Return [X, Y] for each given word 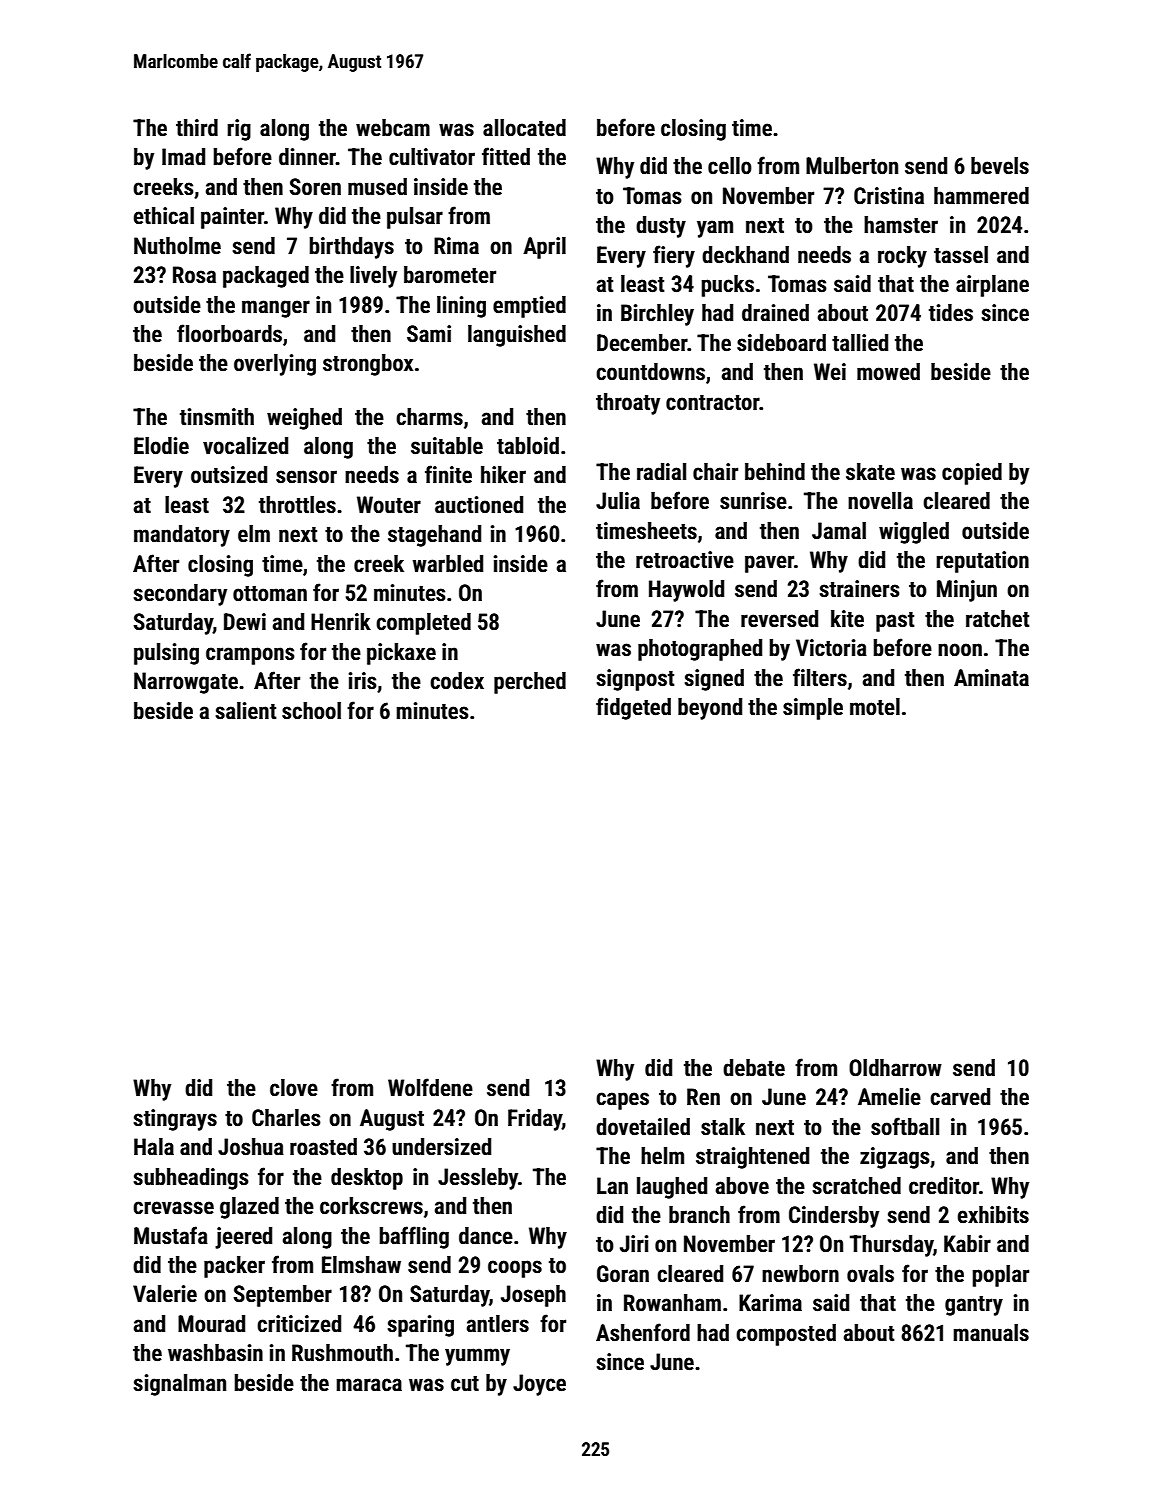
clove [294, 1088]
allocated [524, 128]
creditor [944, 1186]
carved [960, 1097]
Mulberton [852, 166]
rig [239, 130]
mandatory [182, 536]
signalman [179, 1385]
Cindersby [834, 1217]
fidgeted [633, 708]
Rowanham [672, 1303]
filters [820, 677]
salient [246, 711]
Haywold [686, 591]
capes [622, 1101]
